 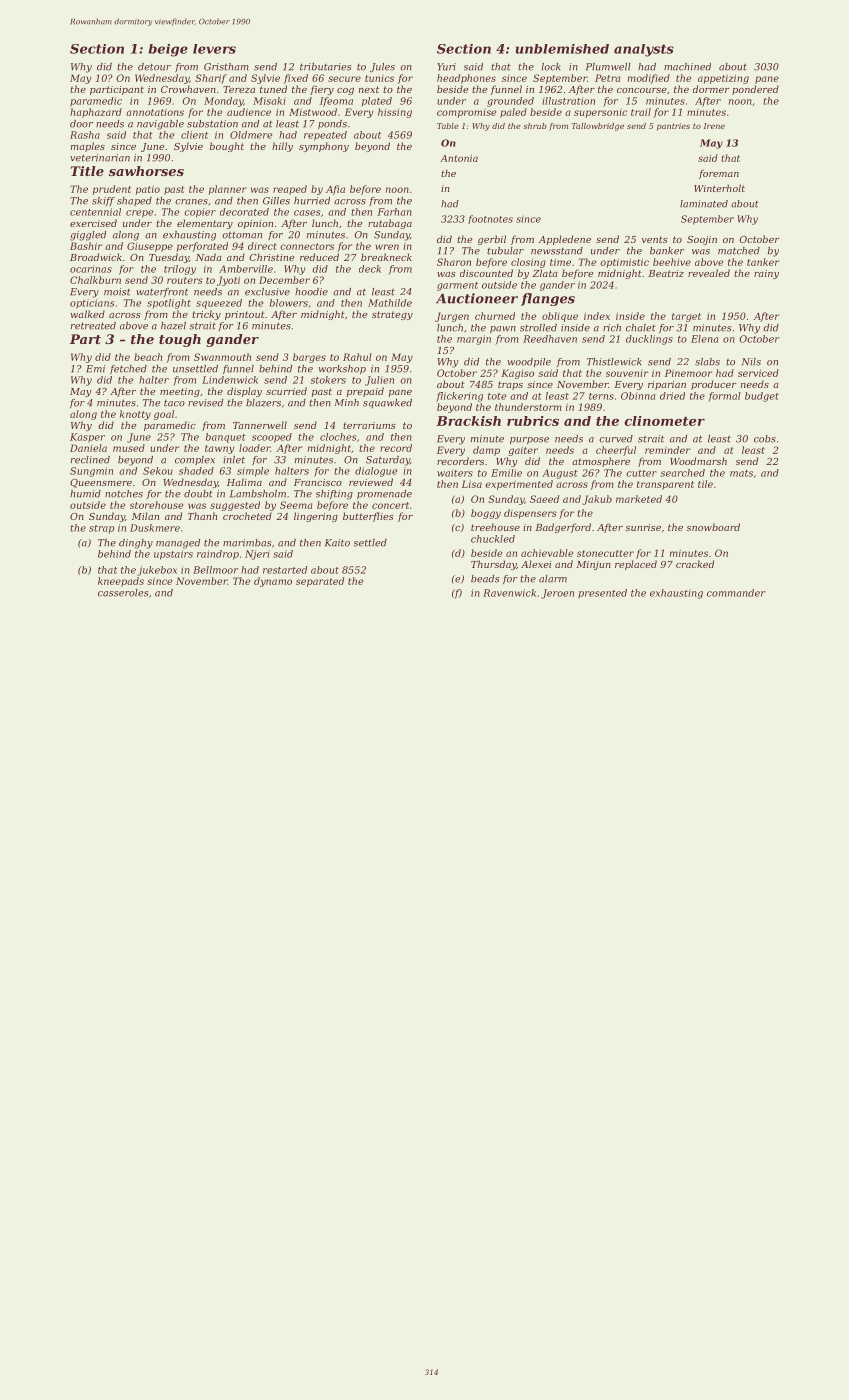 I want to click on Petra, so click(x=607, y=78).
